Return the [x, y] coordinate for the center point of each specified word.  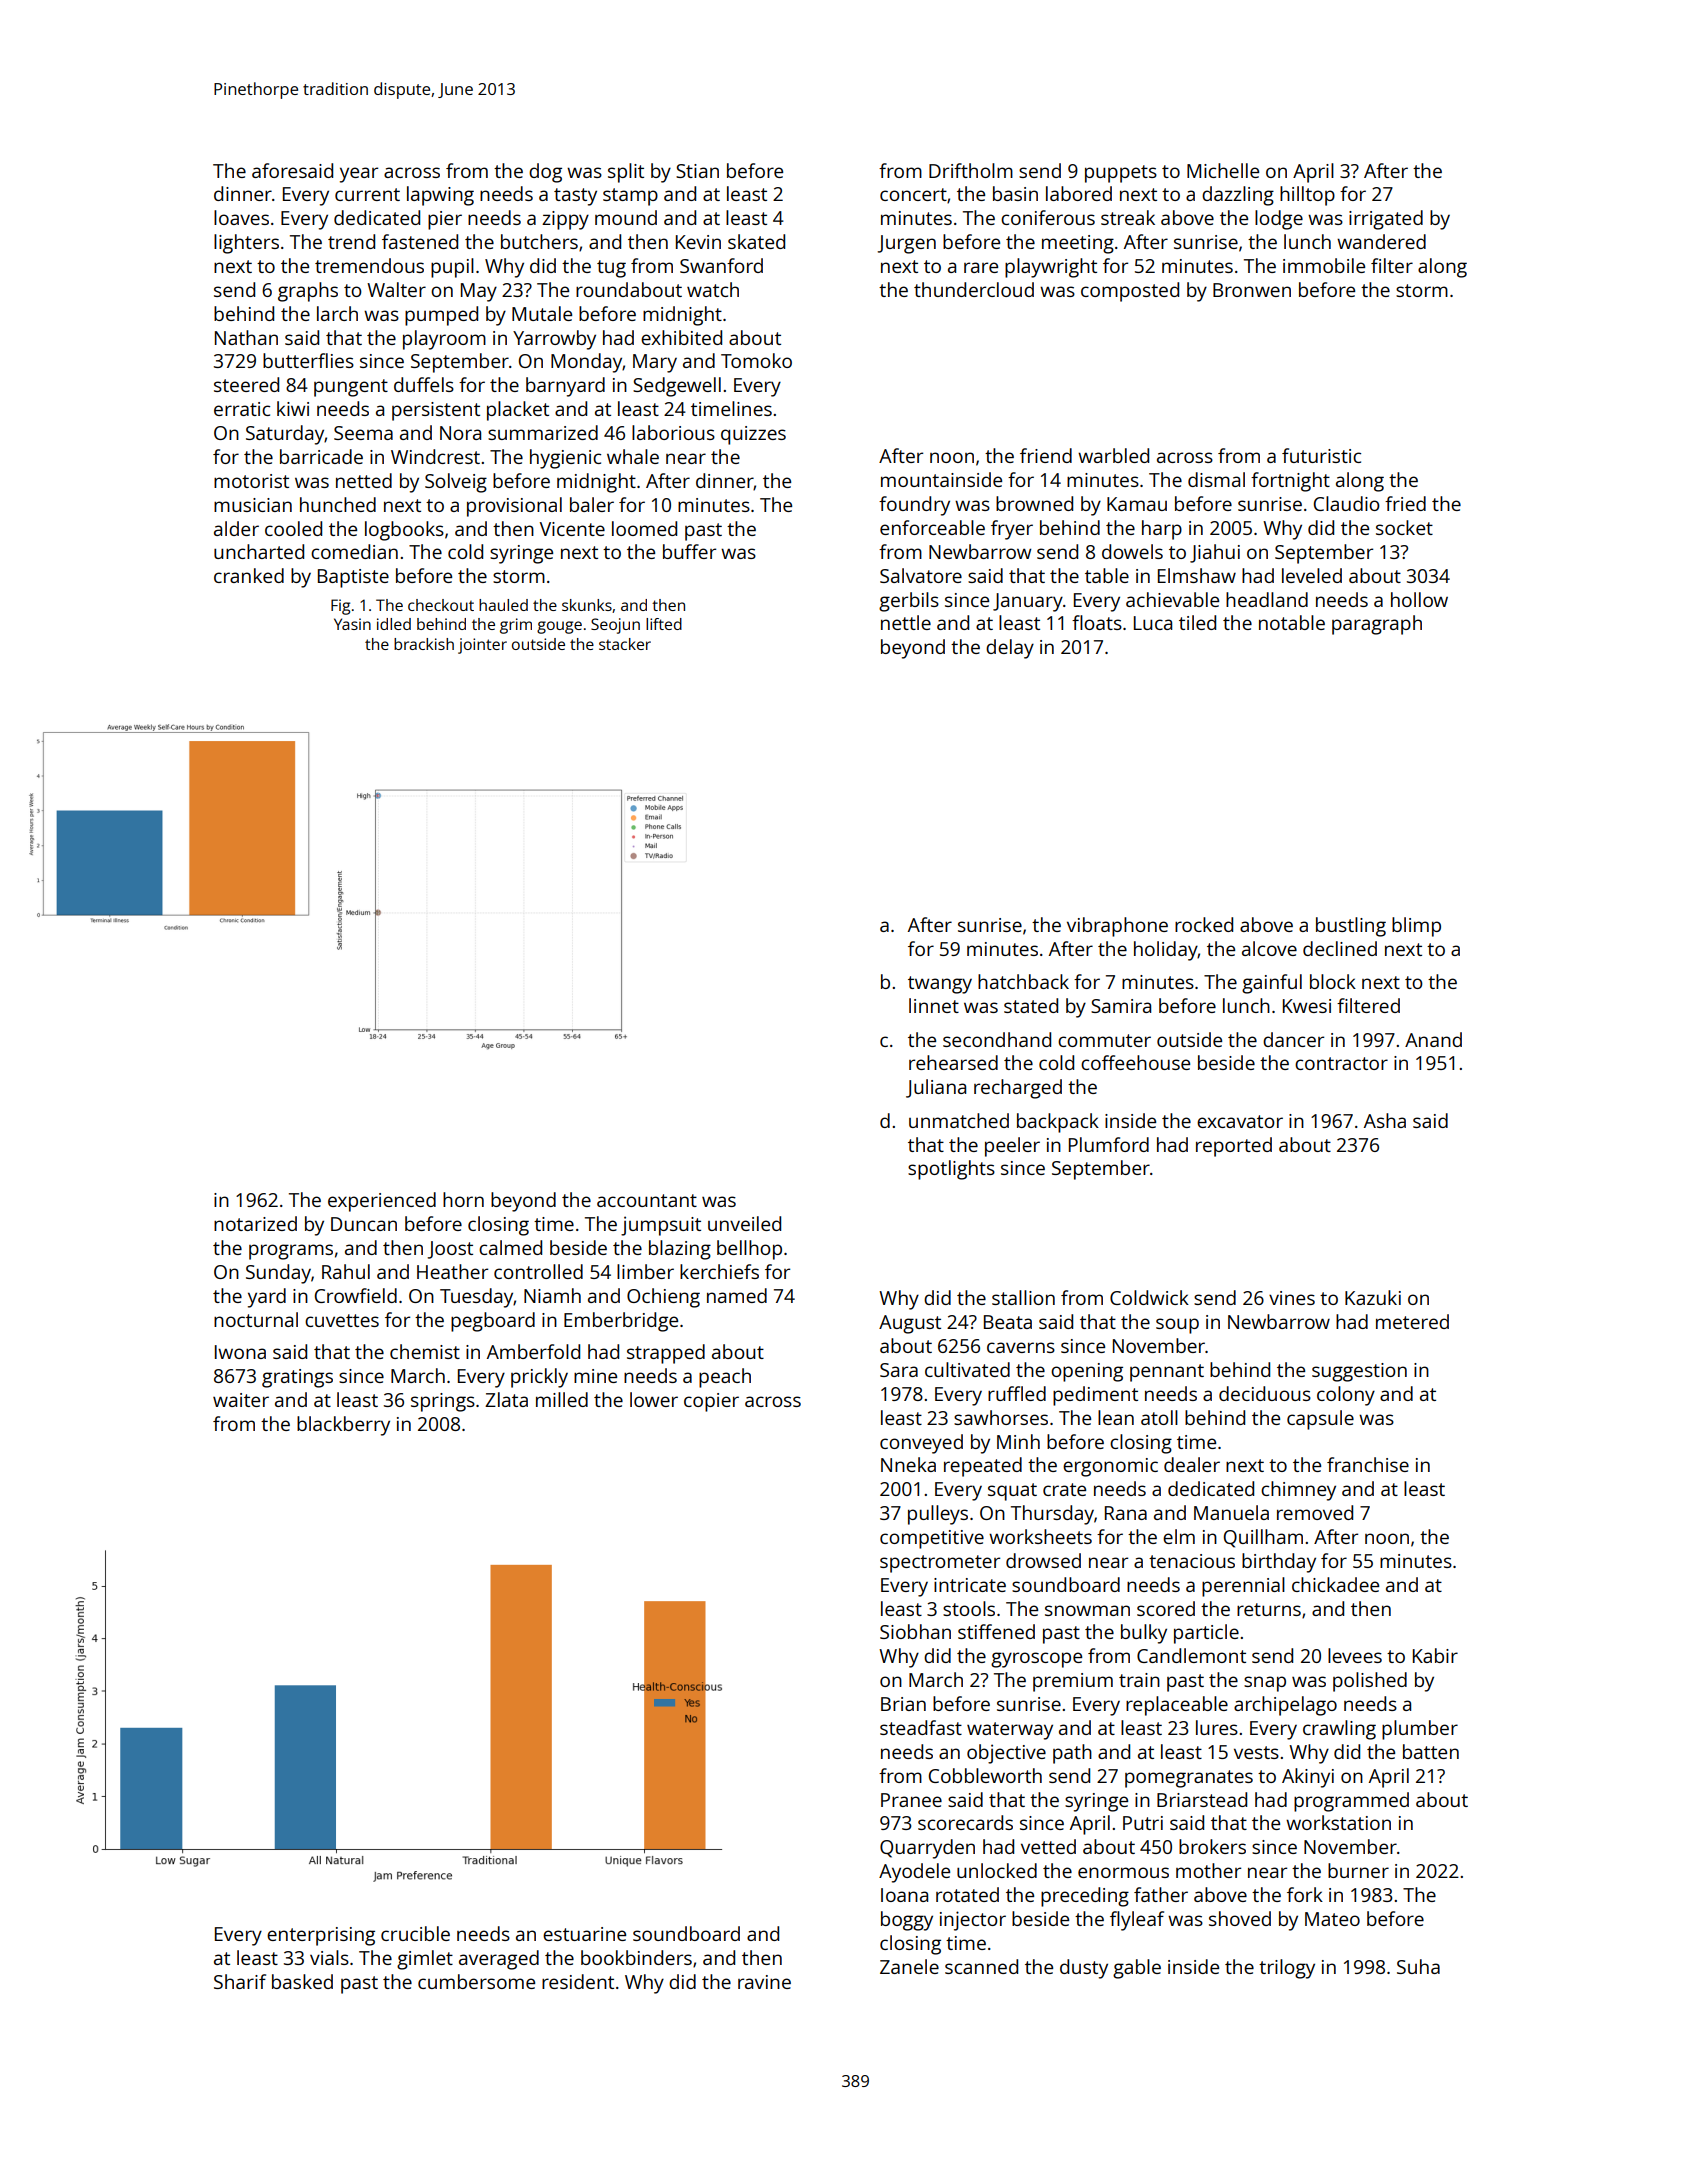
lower [654, 1399]
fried [1405, 503]
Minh [1018, 1441]
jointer [482, 646]
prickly [539, 1378]
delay [1010, 649]
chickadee [1335, 1584]
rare [981, 267]
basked [302, 1981]
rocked [1204, 924]
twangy [940, 985]
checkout [441, 605]
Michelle [1223, 170]
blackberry [343, 1426]
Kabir [1435, 1655]
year [359, 175]
